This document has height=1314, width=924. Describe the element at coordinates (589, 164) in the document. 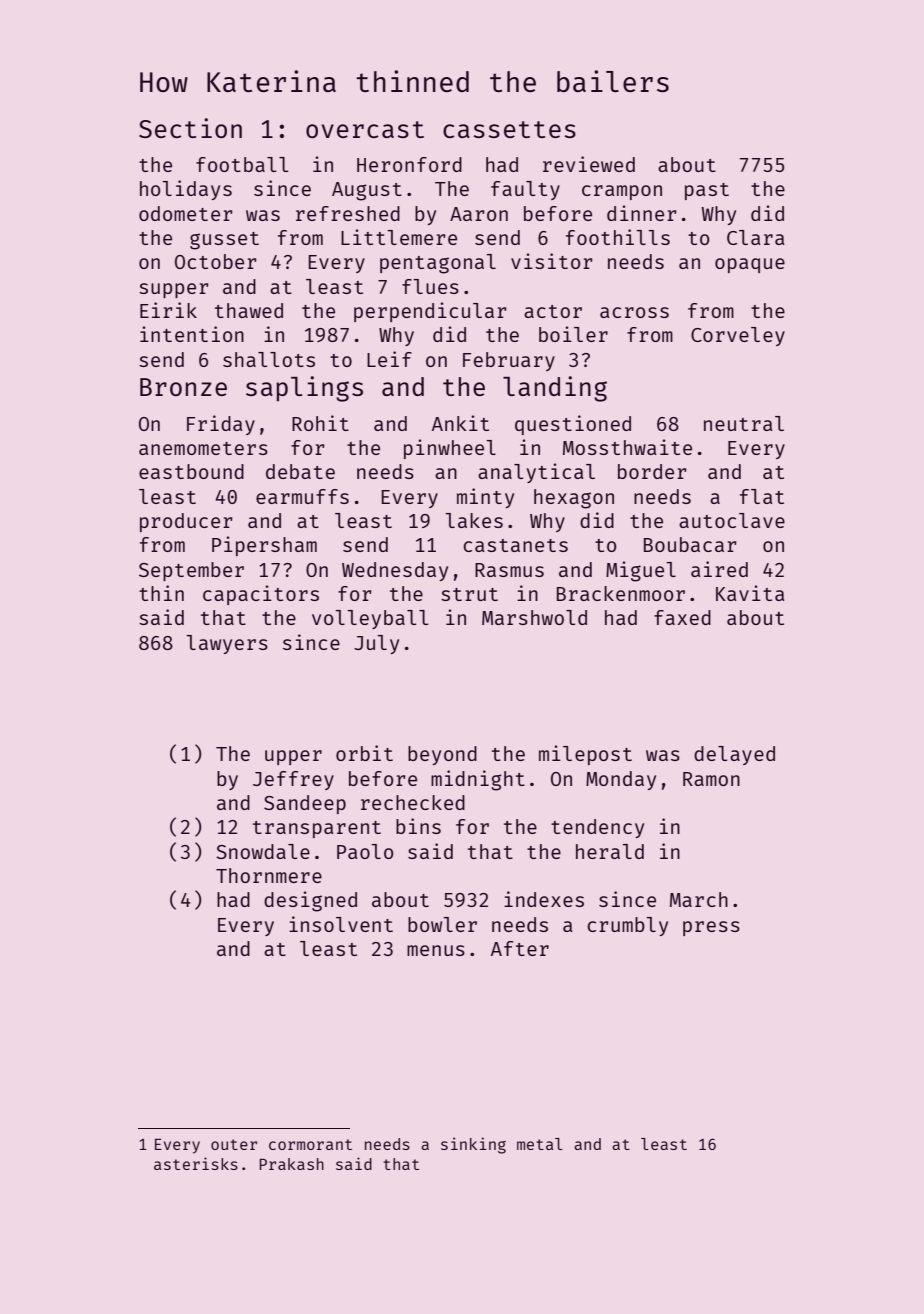

I see `reviewed` at that location.
